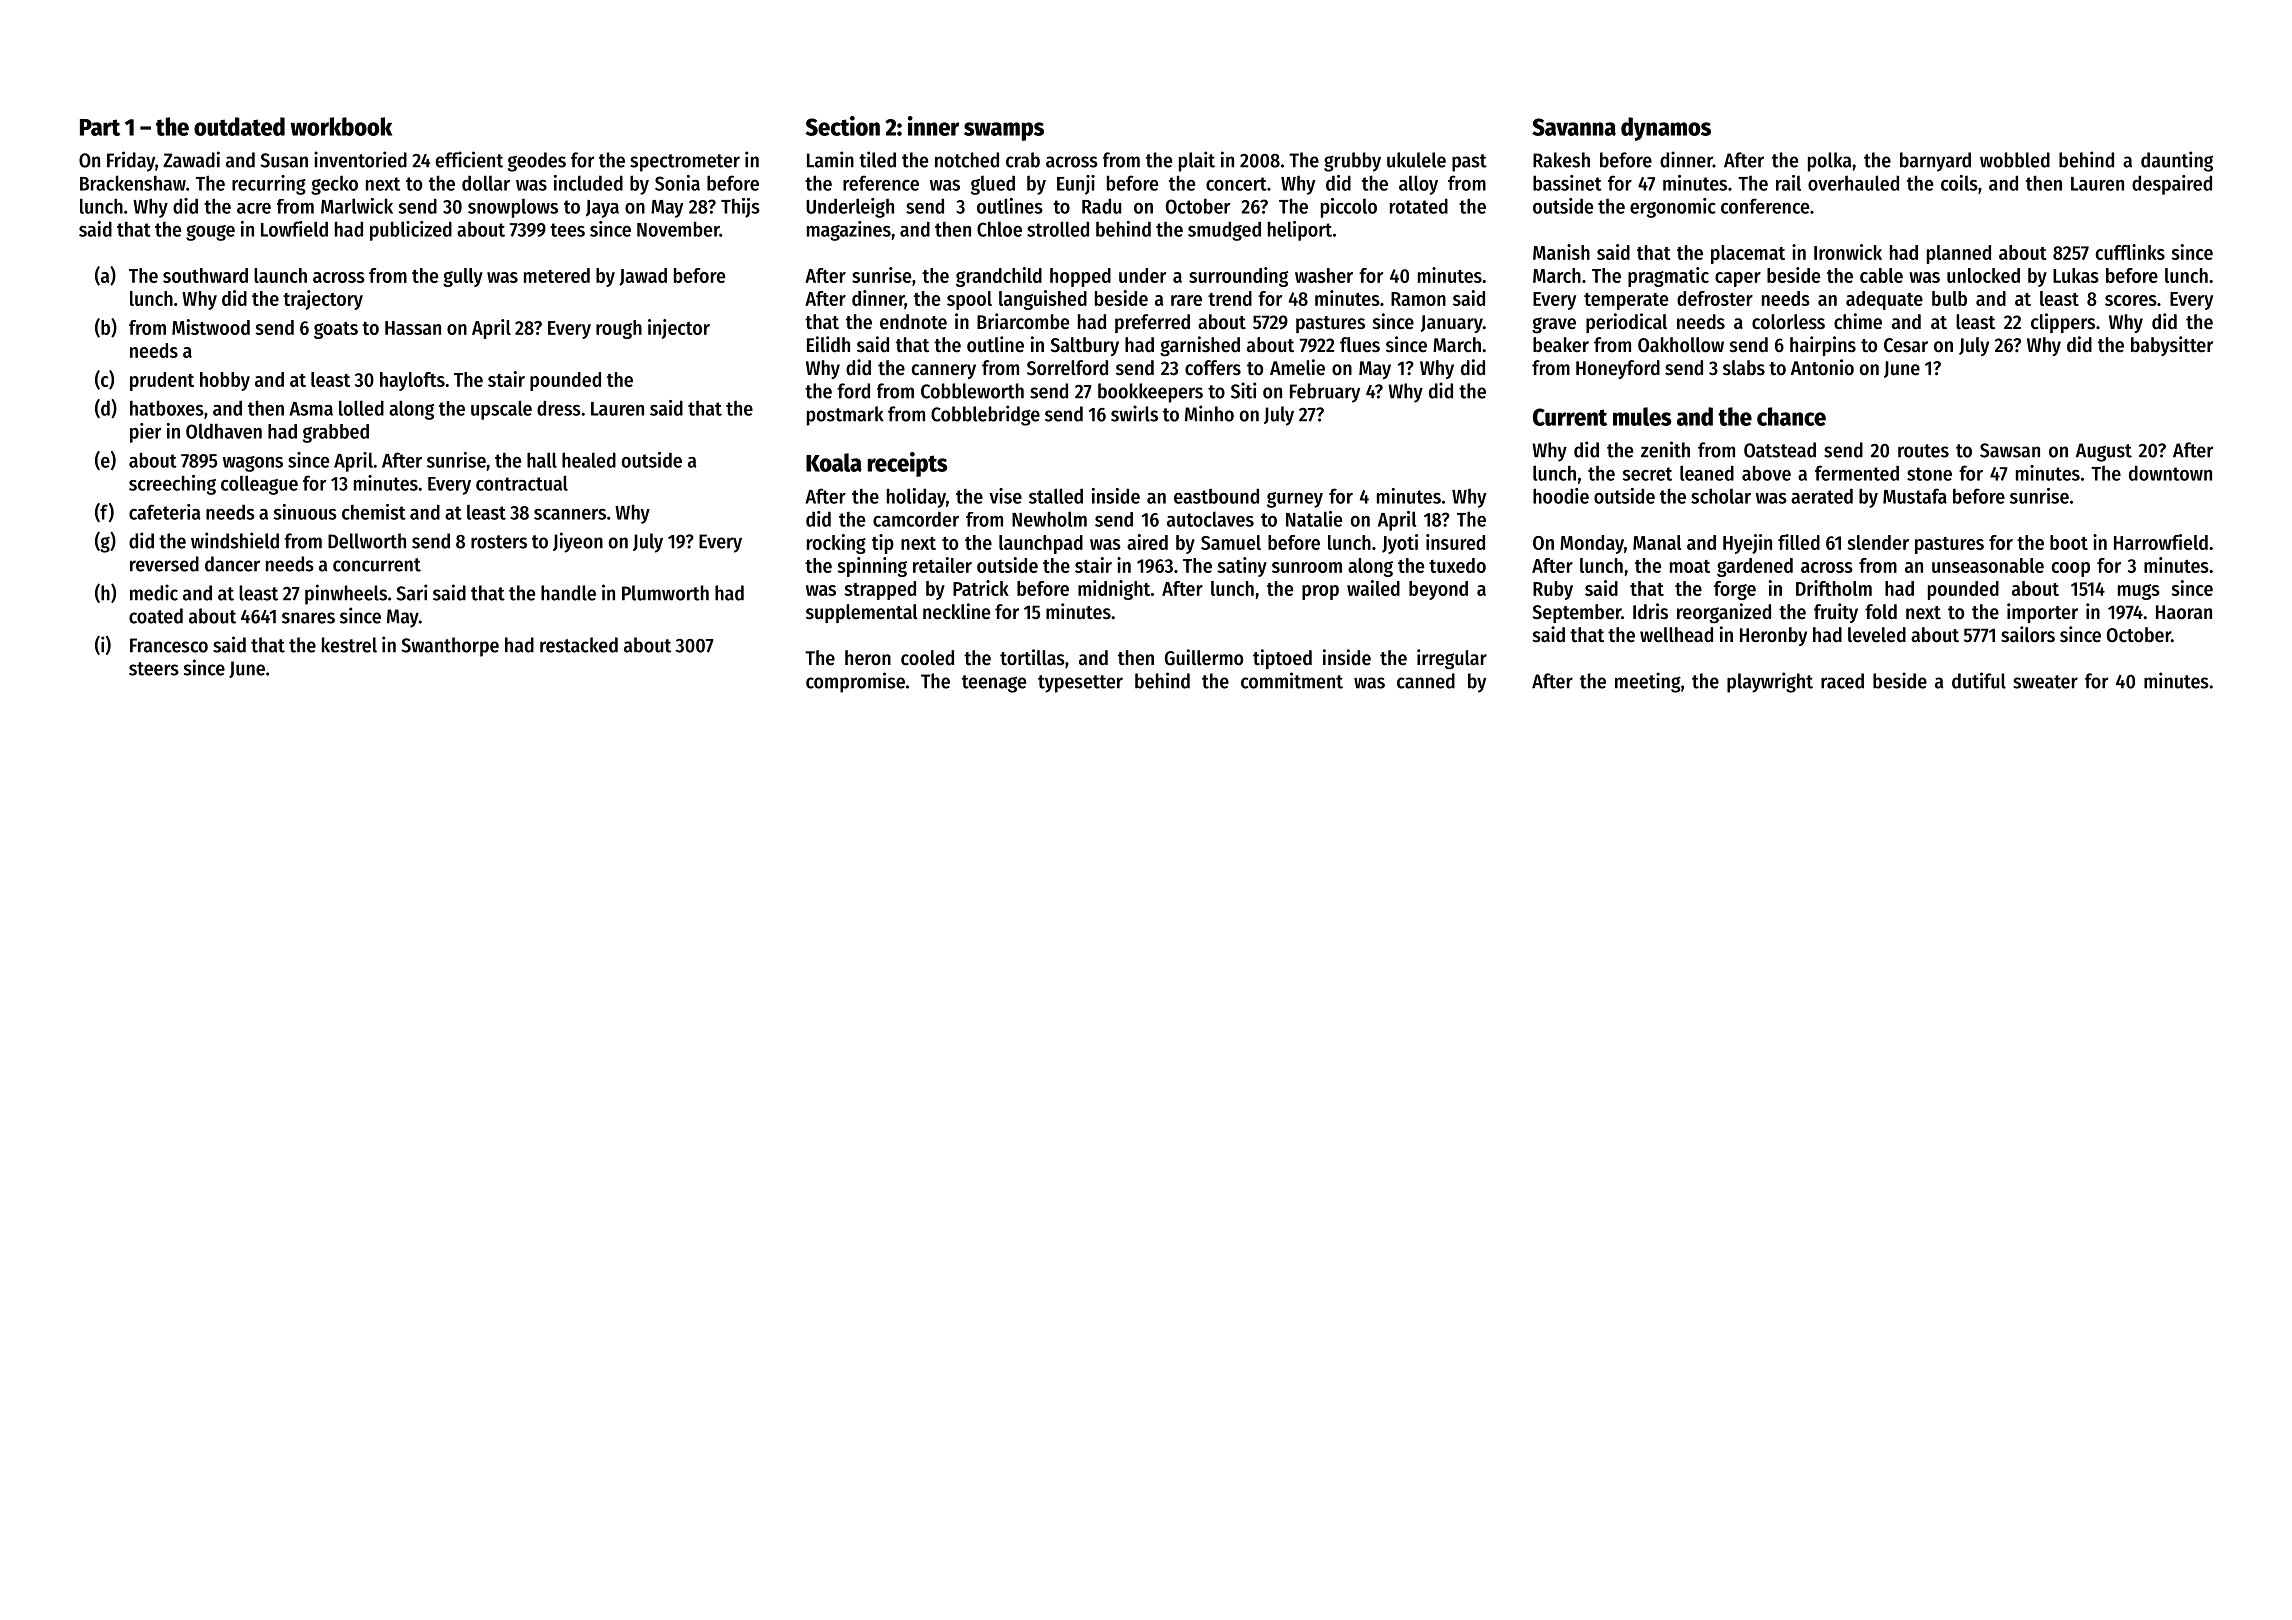  I want to click on Savanna, so click(1574, 127).
